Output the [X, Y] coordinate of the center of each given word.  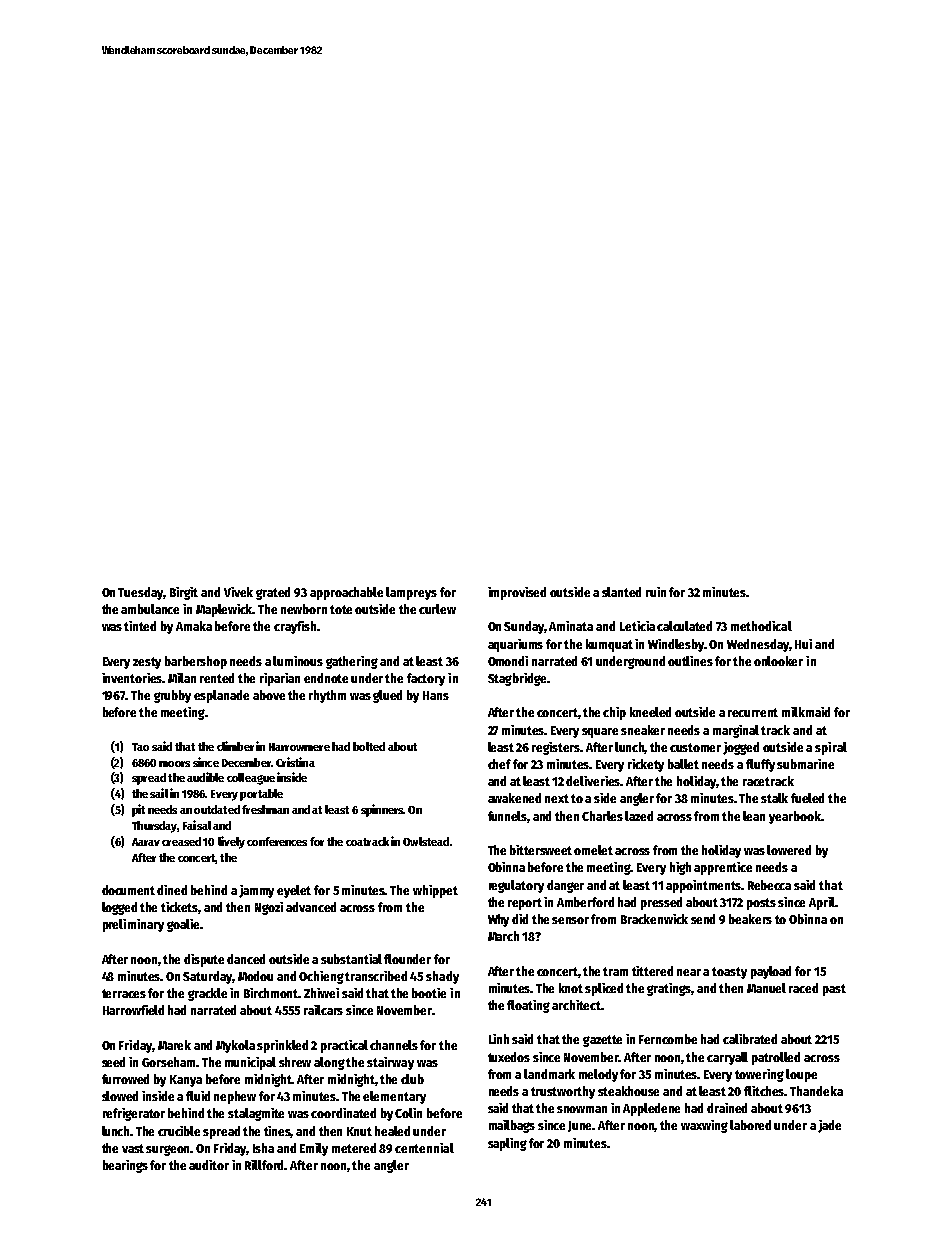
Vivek [238, 592]
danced [246, 959]
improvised [517, 593]
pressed [661, 903]
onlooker [778, 661]
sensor [570, 920]
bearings [125, 1166]
